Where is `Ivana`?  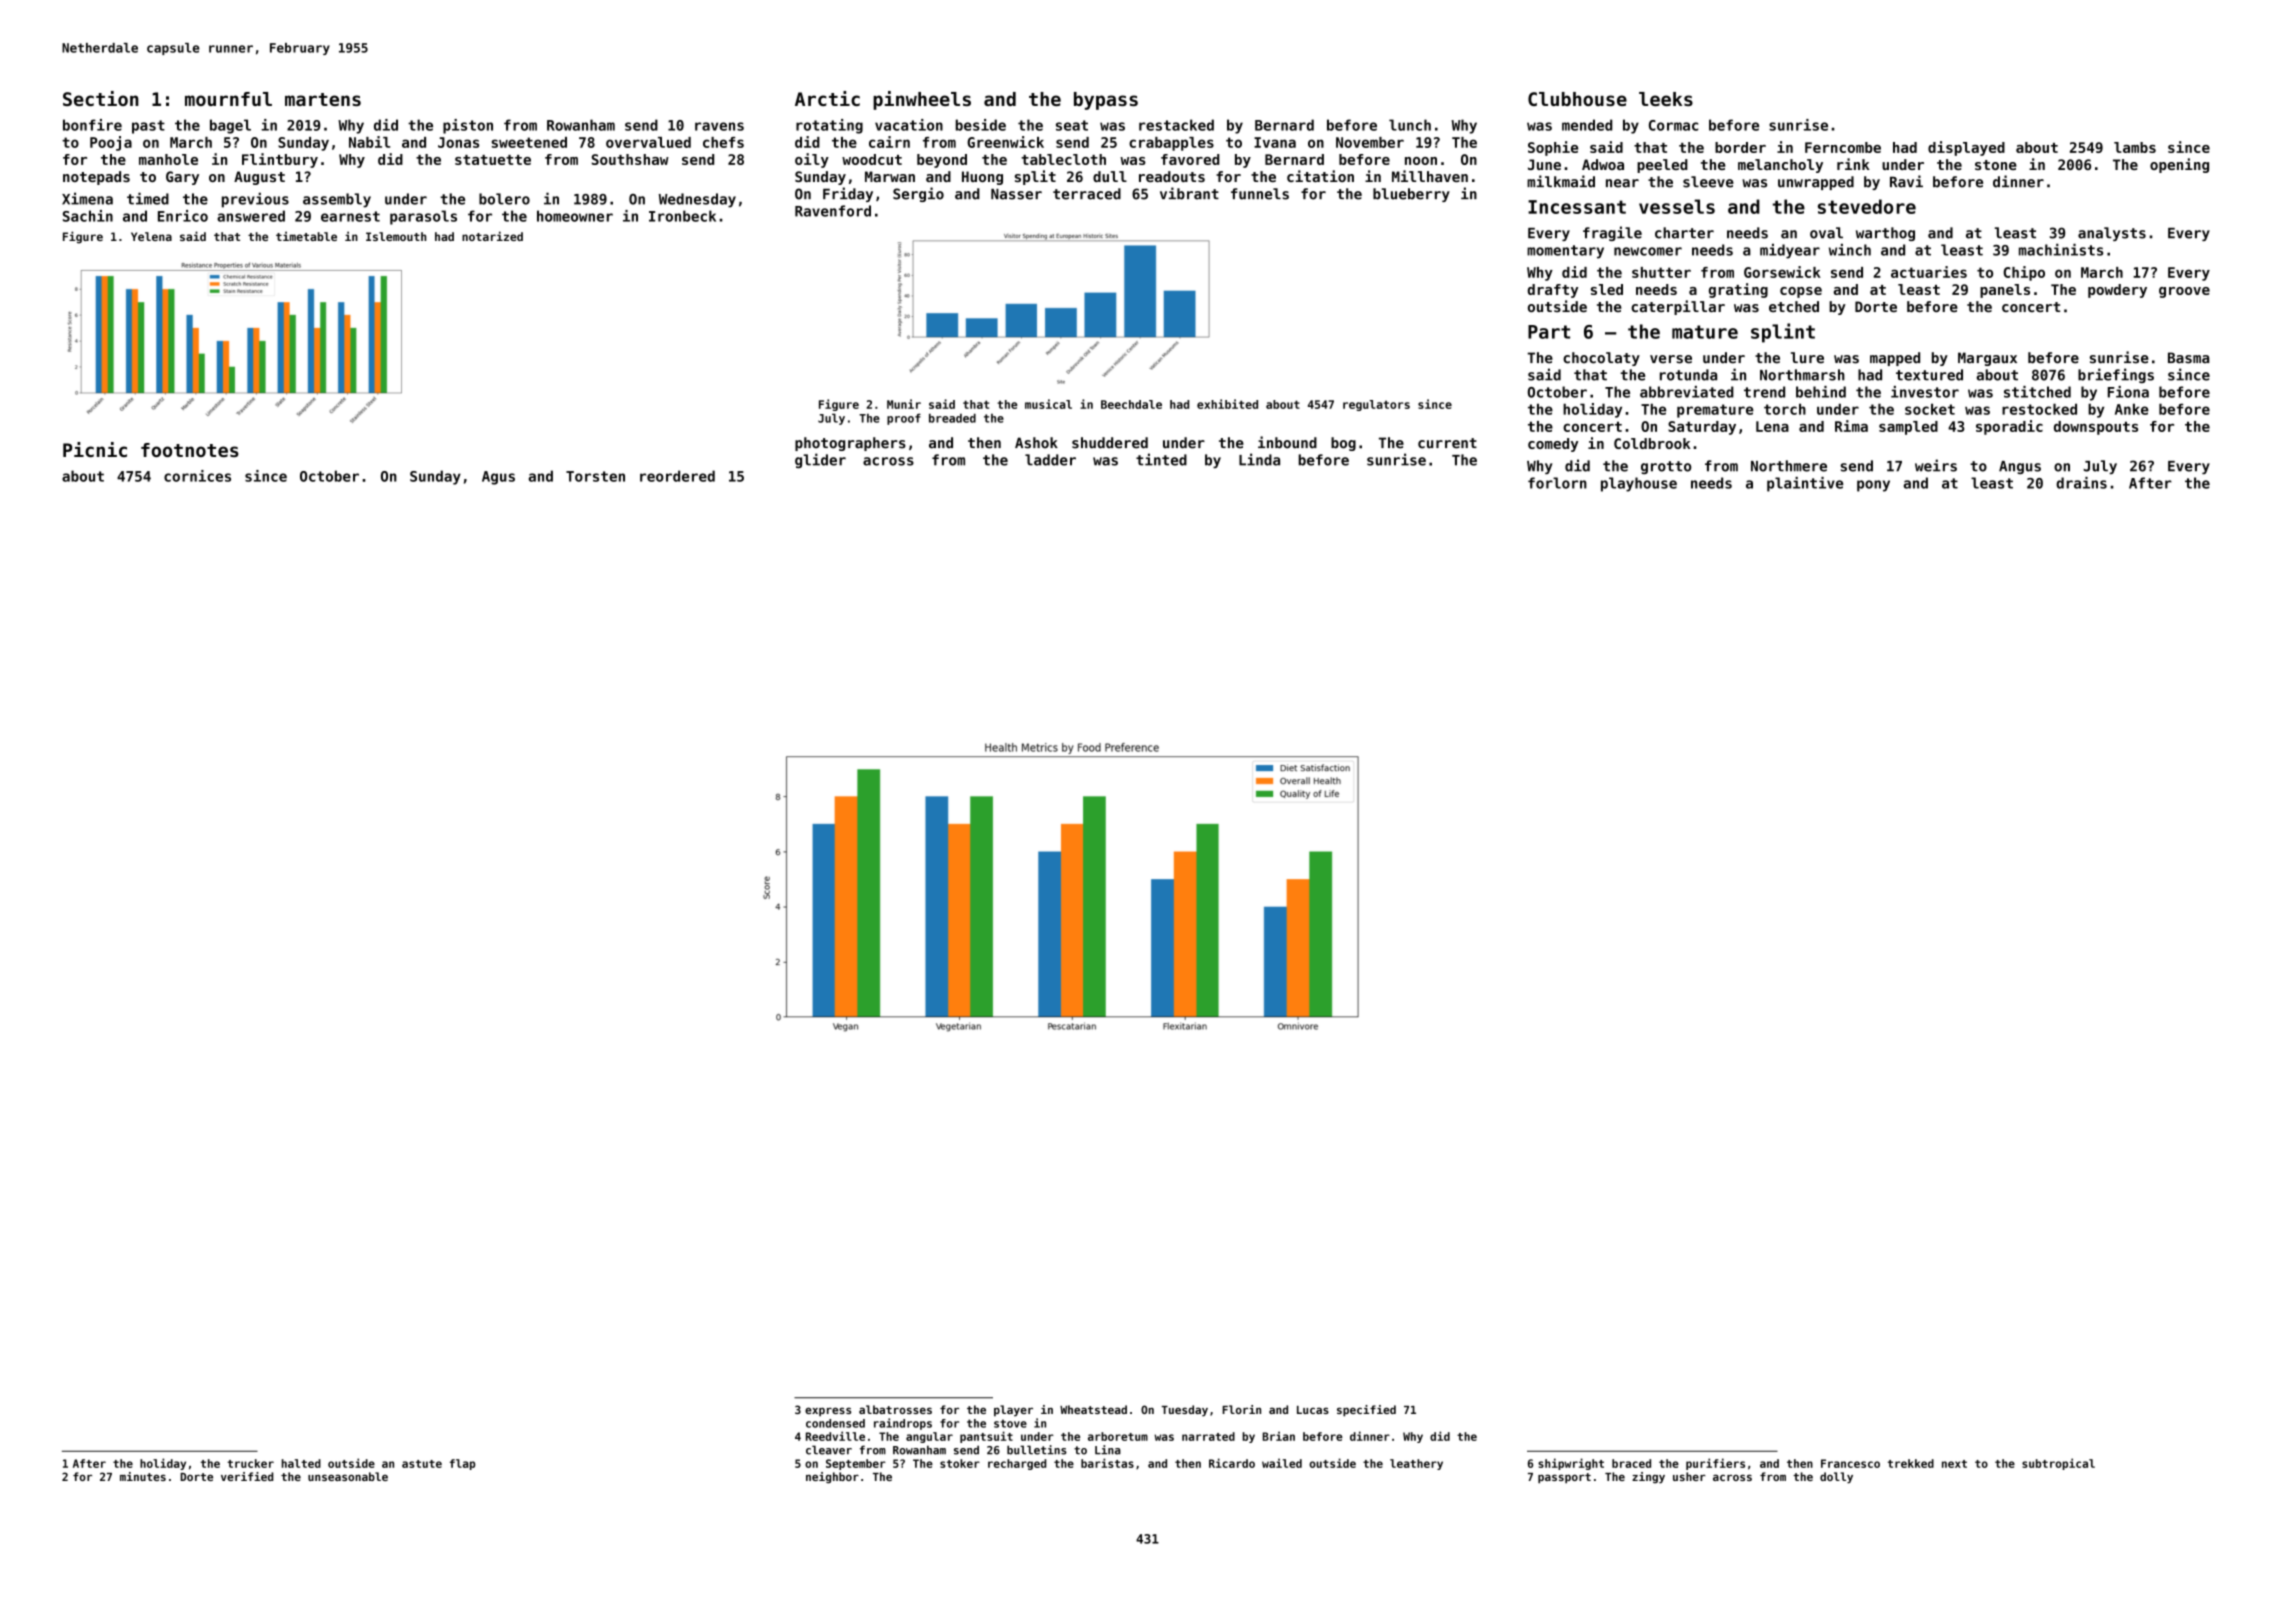
Ivana is located at coordinates (1275, 142).
